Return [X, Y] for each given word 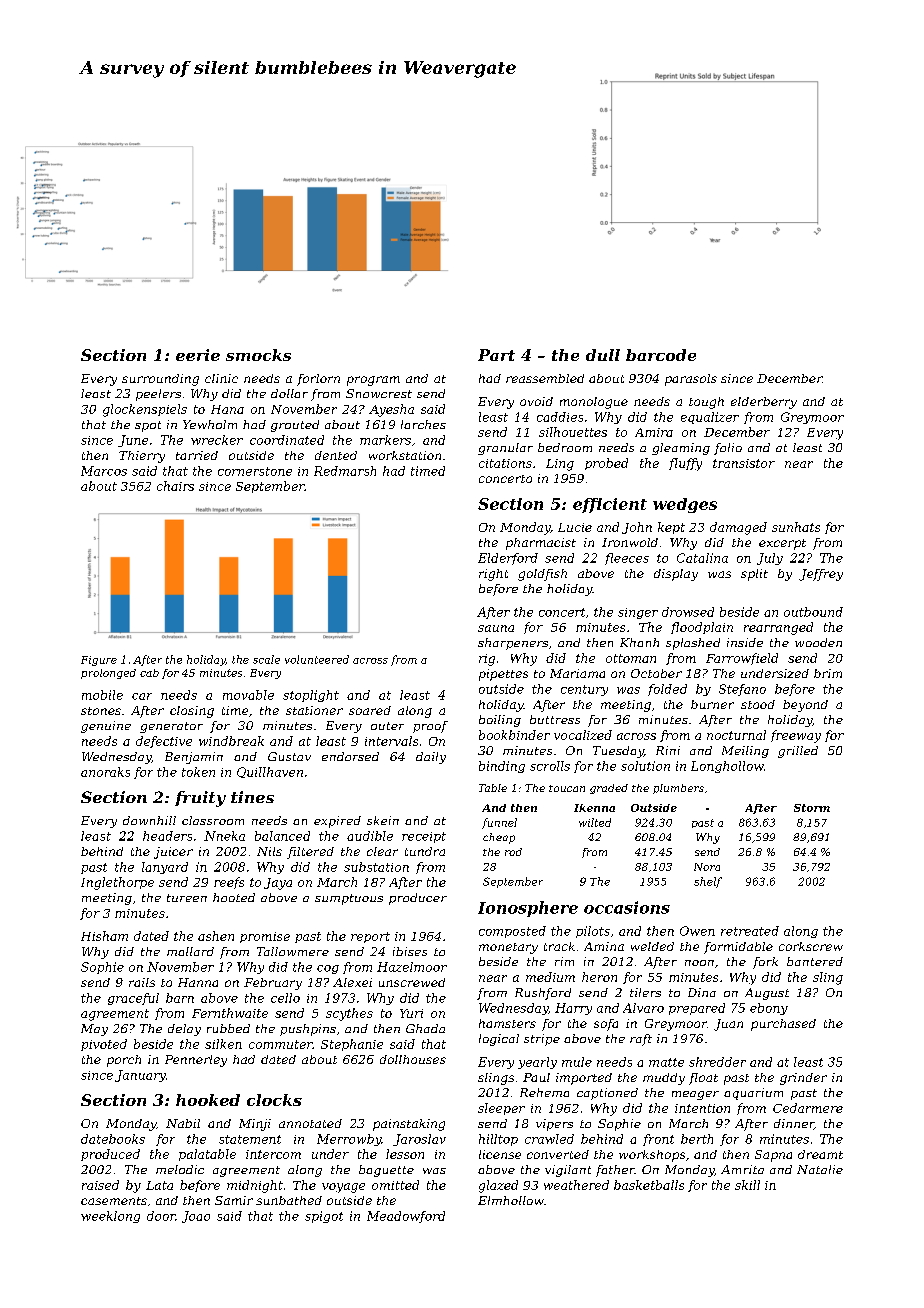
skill [747, 1185]
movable [248, 695]
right [493, 575]
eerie [198, 355]
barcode [661, 355]
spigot [324, 1217]
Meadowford [406, 1217]
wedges [685, 505]
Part [496, 355]
